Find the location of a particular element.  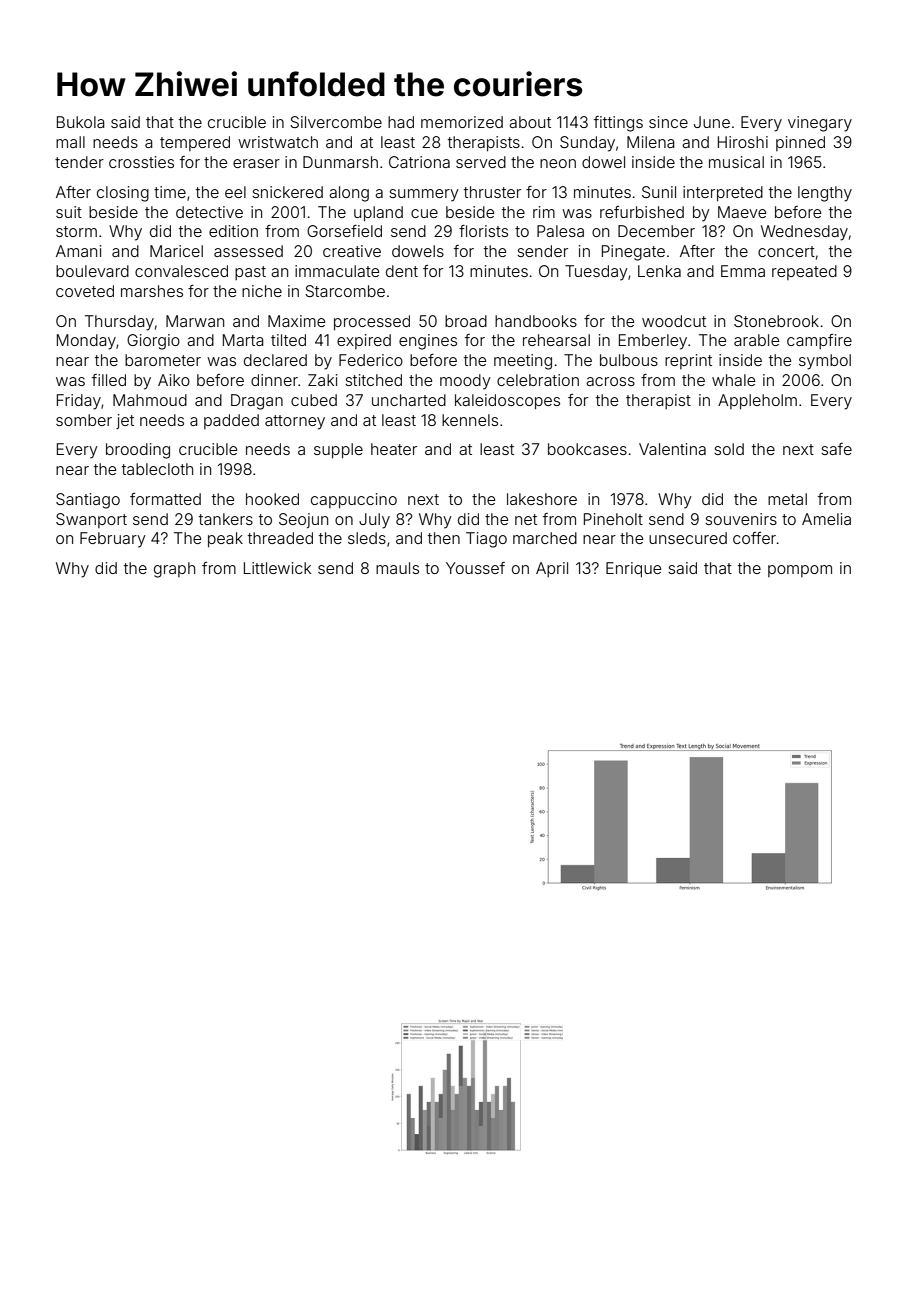

Starcombe is located at coordinates (345, 291).
